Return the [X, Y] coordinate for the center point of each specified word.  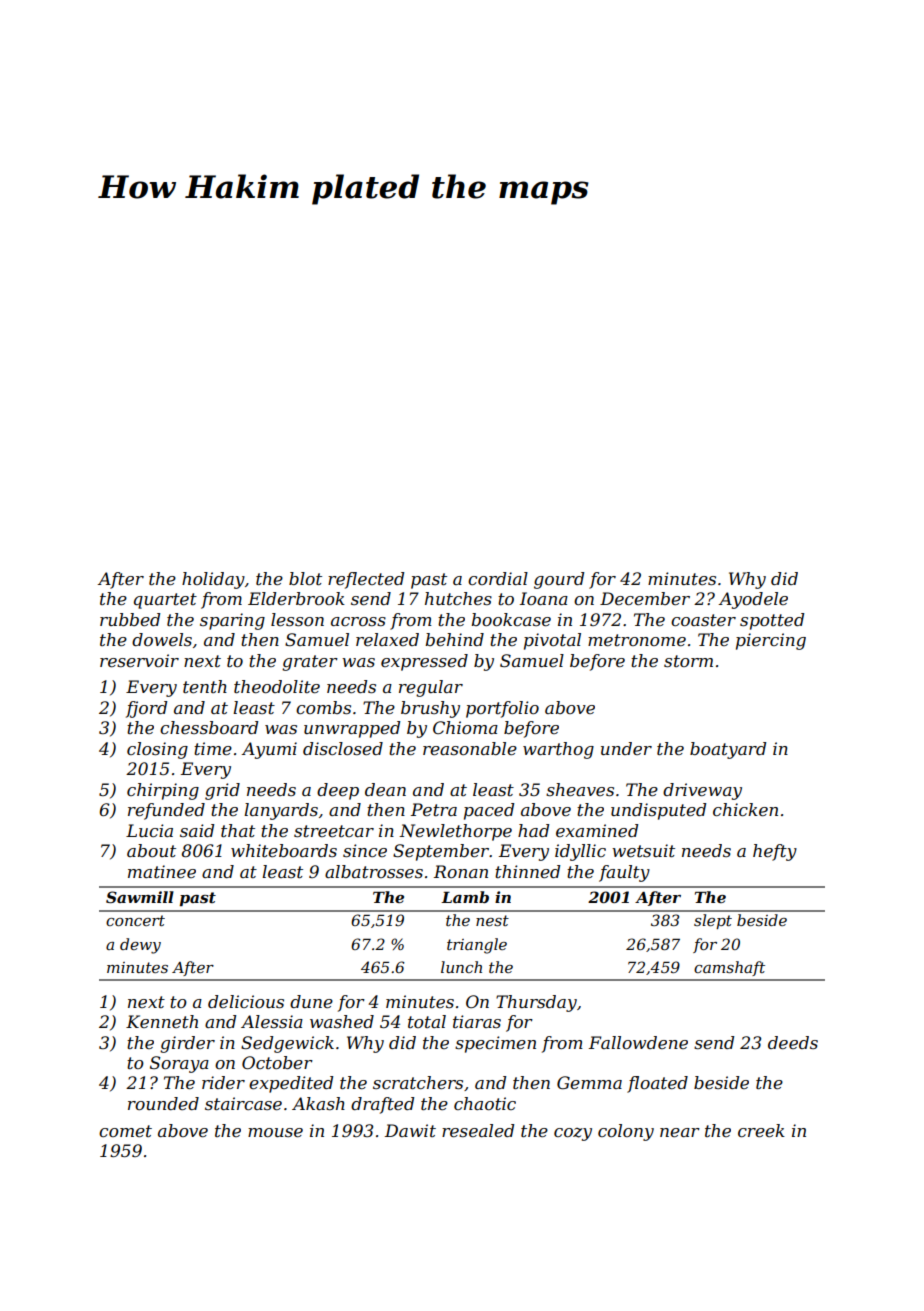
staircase [243, 1103]
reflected [366, 580]
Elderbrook [296, 598]
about [151, 850]
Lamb [465, 897]
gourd [559, 580]
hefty [775, 852]
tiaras [477, 1021]
